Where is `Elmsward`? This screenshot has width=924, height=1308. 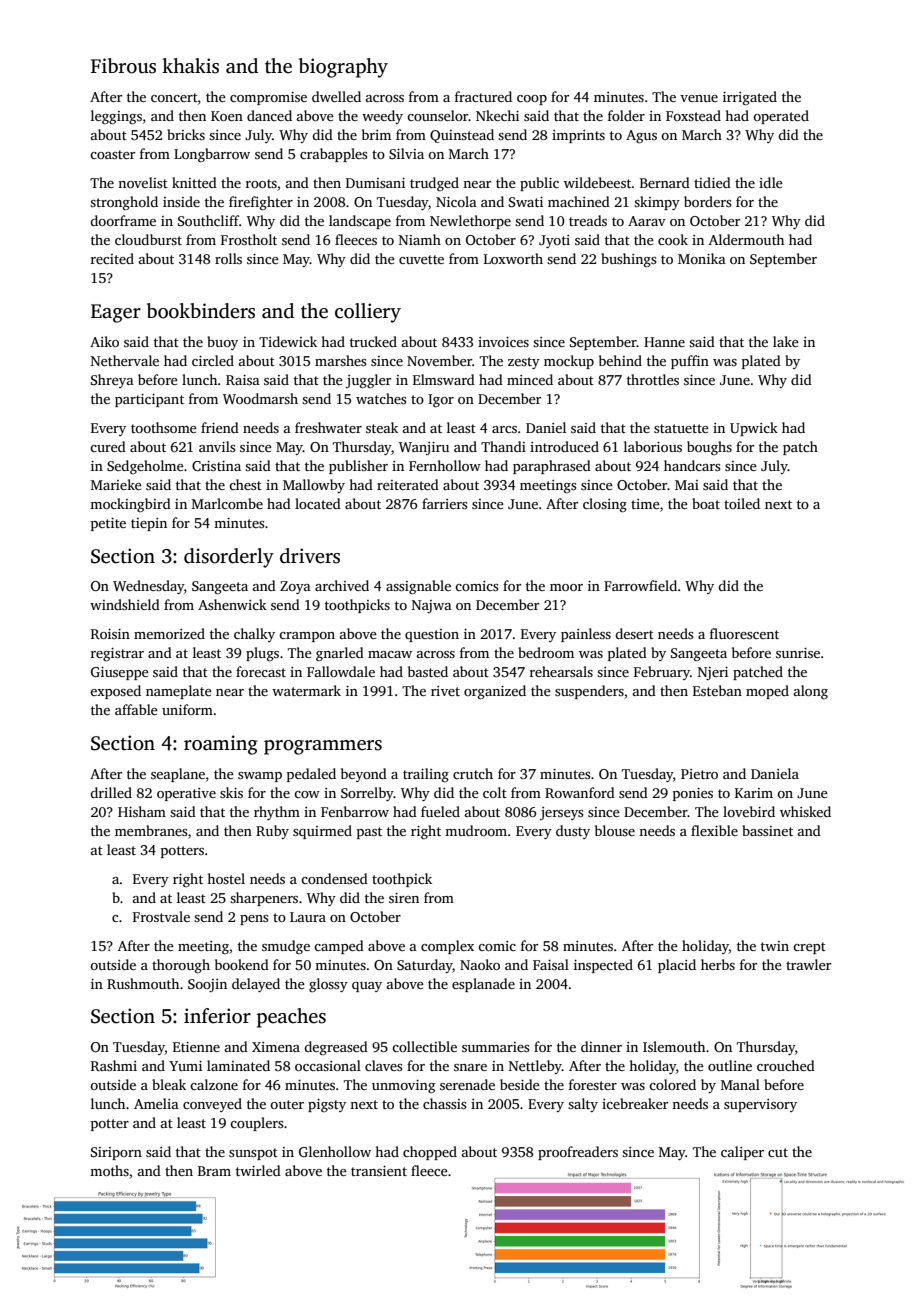
Elmsward is located at coordinates (444, 379).
